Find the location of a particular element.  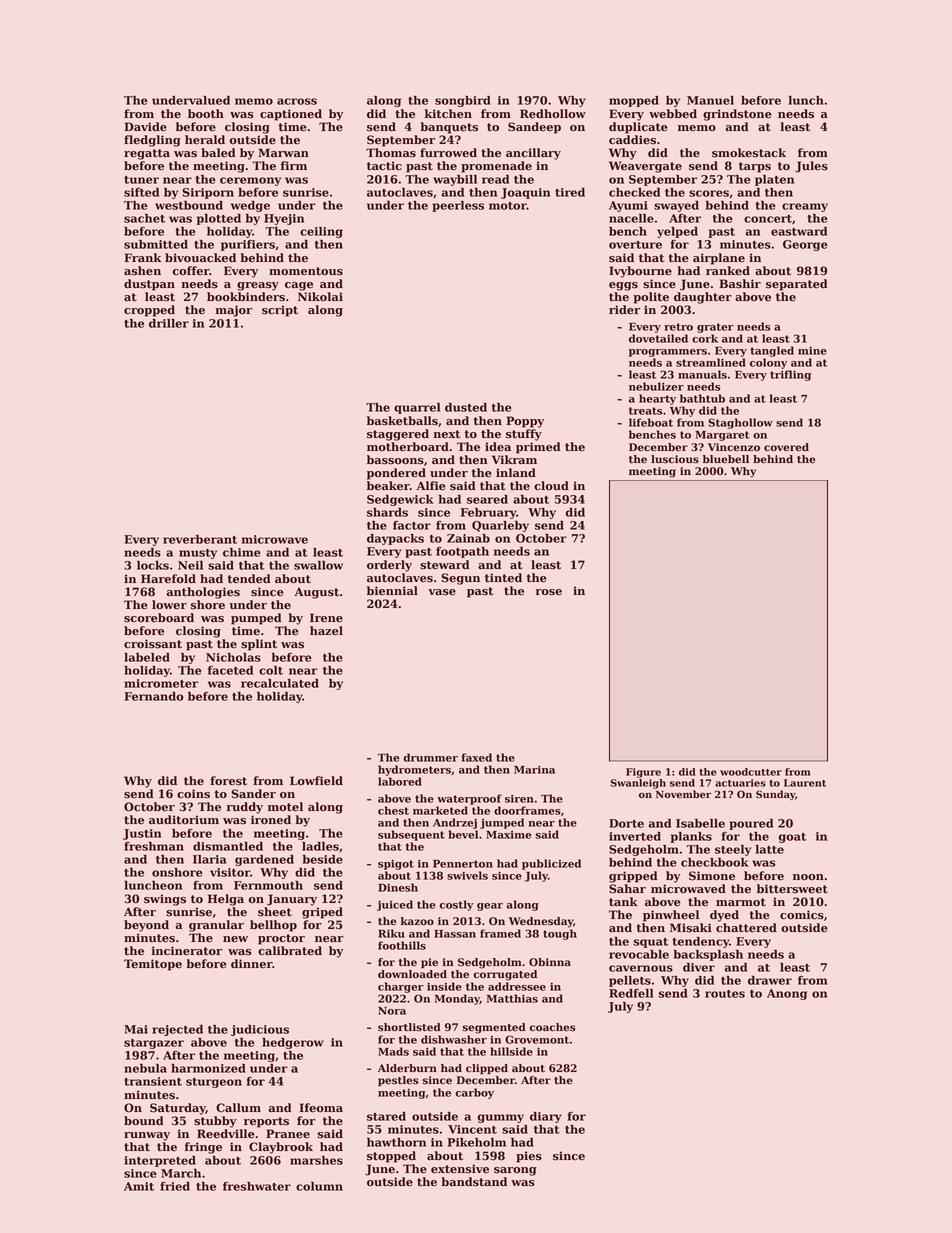

Anong is located at coordinates (787, 994).
